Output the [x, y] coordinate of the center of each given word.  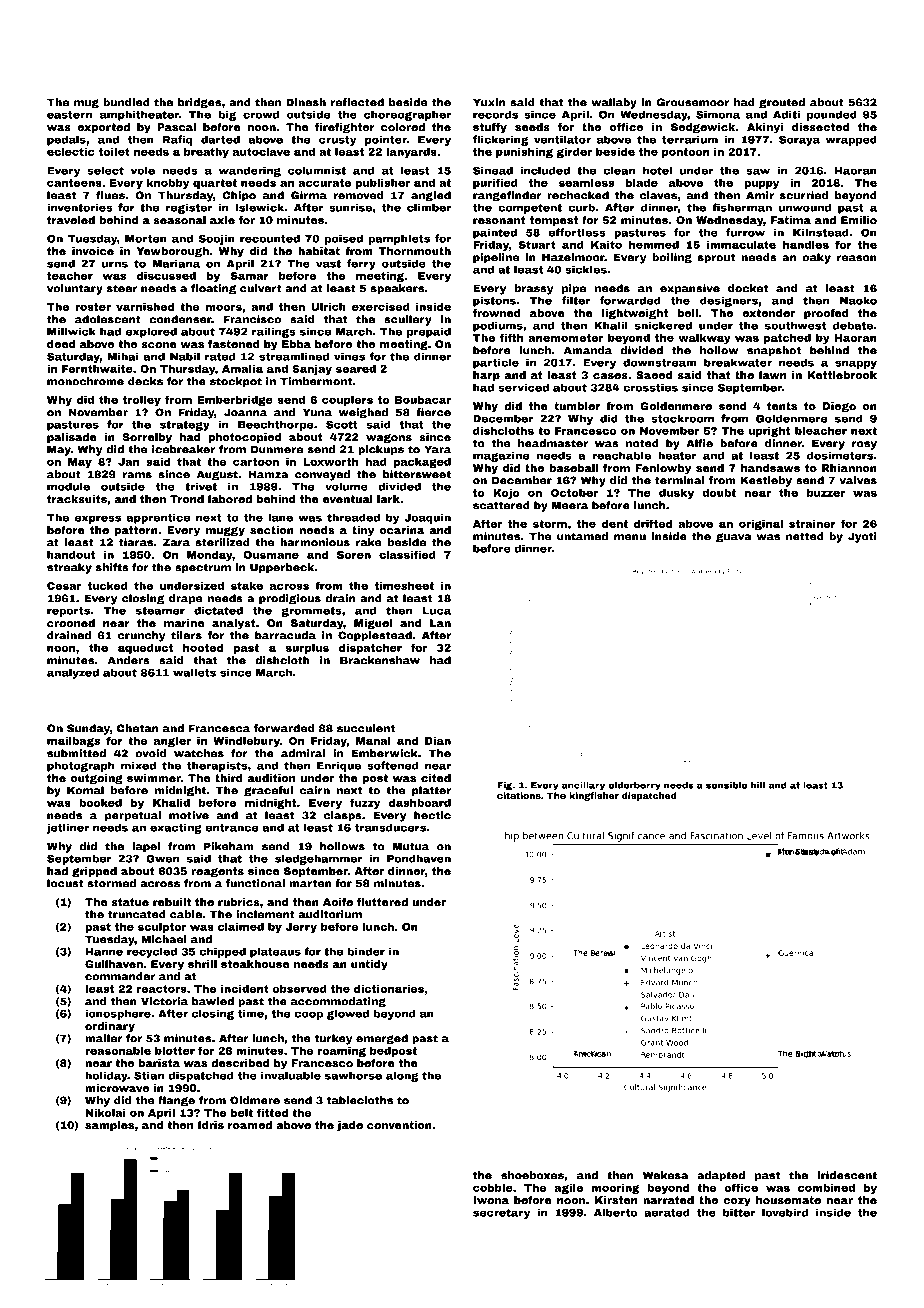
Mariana [176, 263]
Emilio [859, 220]
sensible [726, 785]
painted [495, 233]
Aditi [786, 114]
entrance [232, 828]
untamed [582, 536]
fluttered [382, 902]
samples [109, 1126]
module [68, 486]
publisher [383, 184]
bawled [213, 1001]
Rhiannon [849, 468]
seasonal [179, 220]
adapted [721, 1176]
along [402, 1076]
